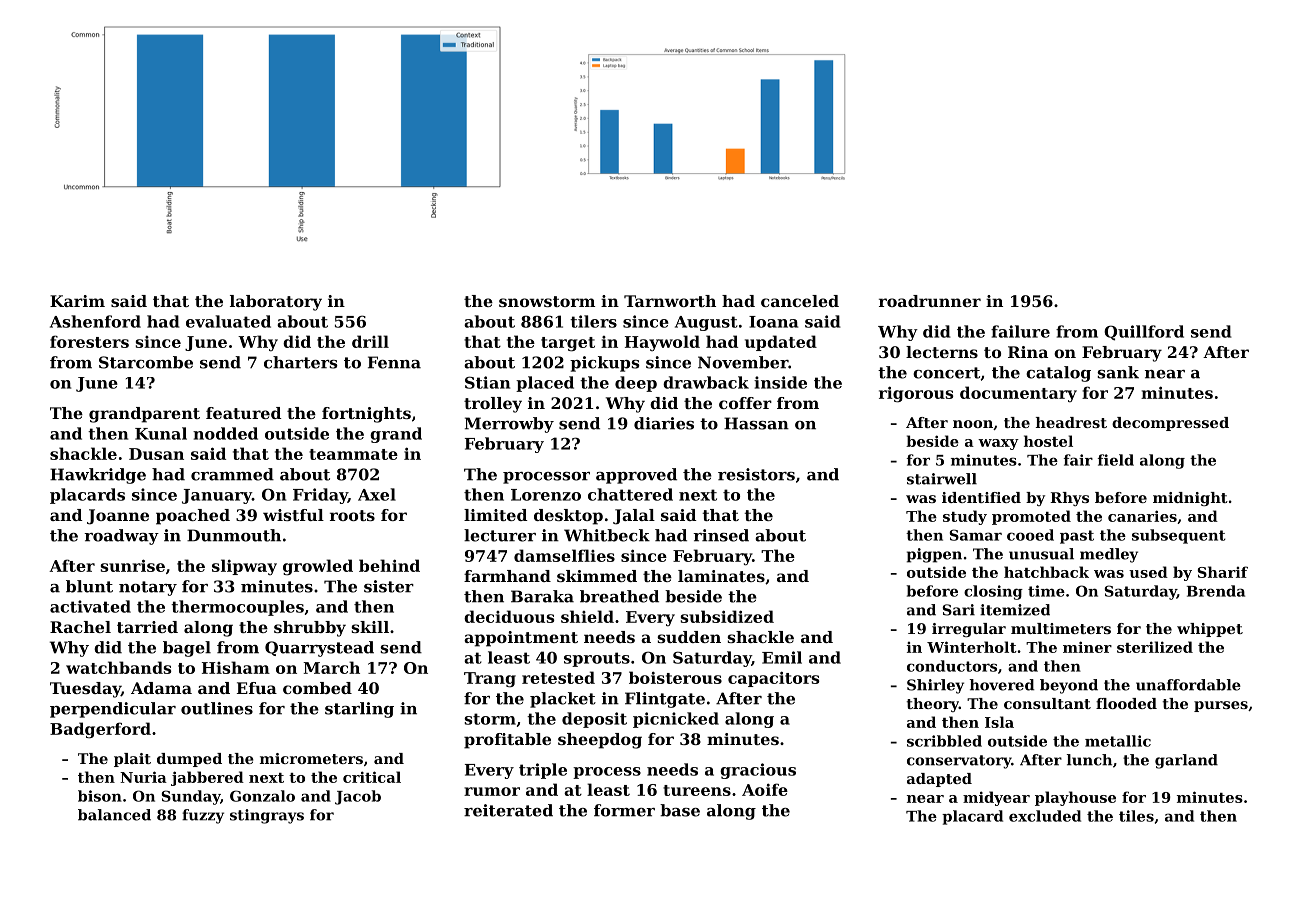 The width and height of the screenshot is (1308, 924). What do you see at coordinates (80, 627) in the screenshot?
I see `Rachel` at bounding box center [80, 627].
